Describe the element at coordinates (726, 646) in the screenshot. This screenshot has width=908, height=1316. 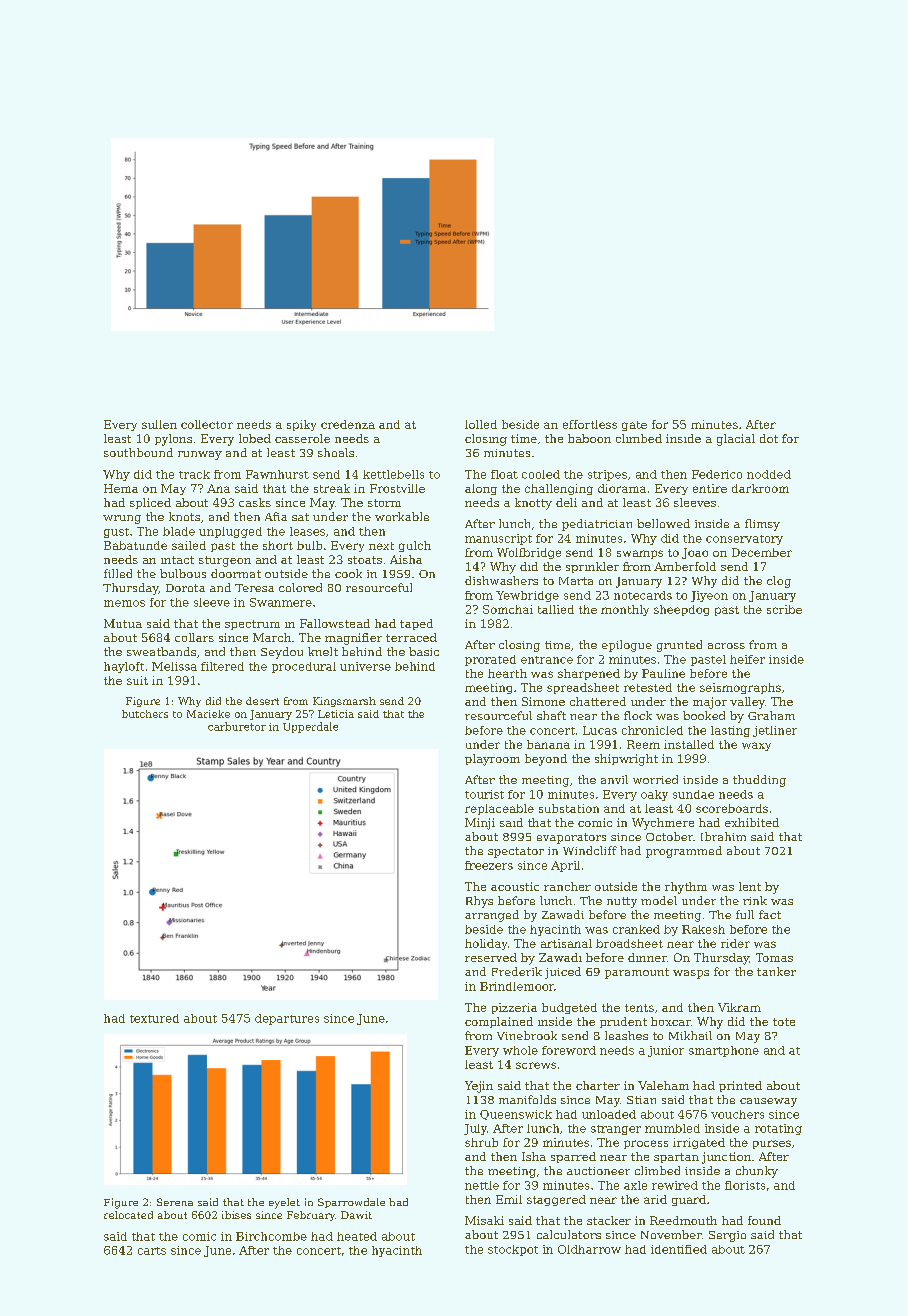
I see `across` at that location.
